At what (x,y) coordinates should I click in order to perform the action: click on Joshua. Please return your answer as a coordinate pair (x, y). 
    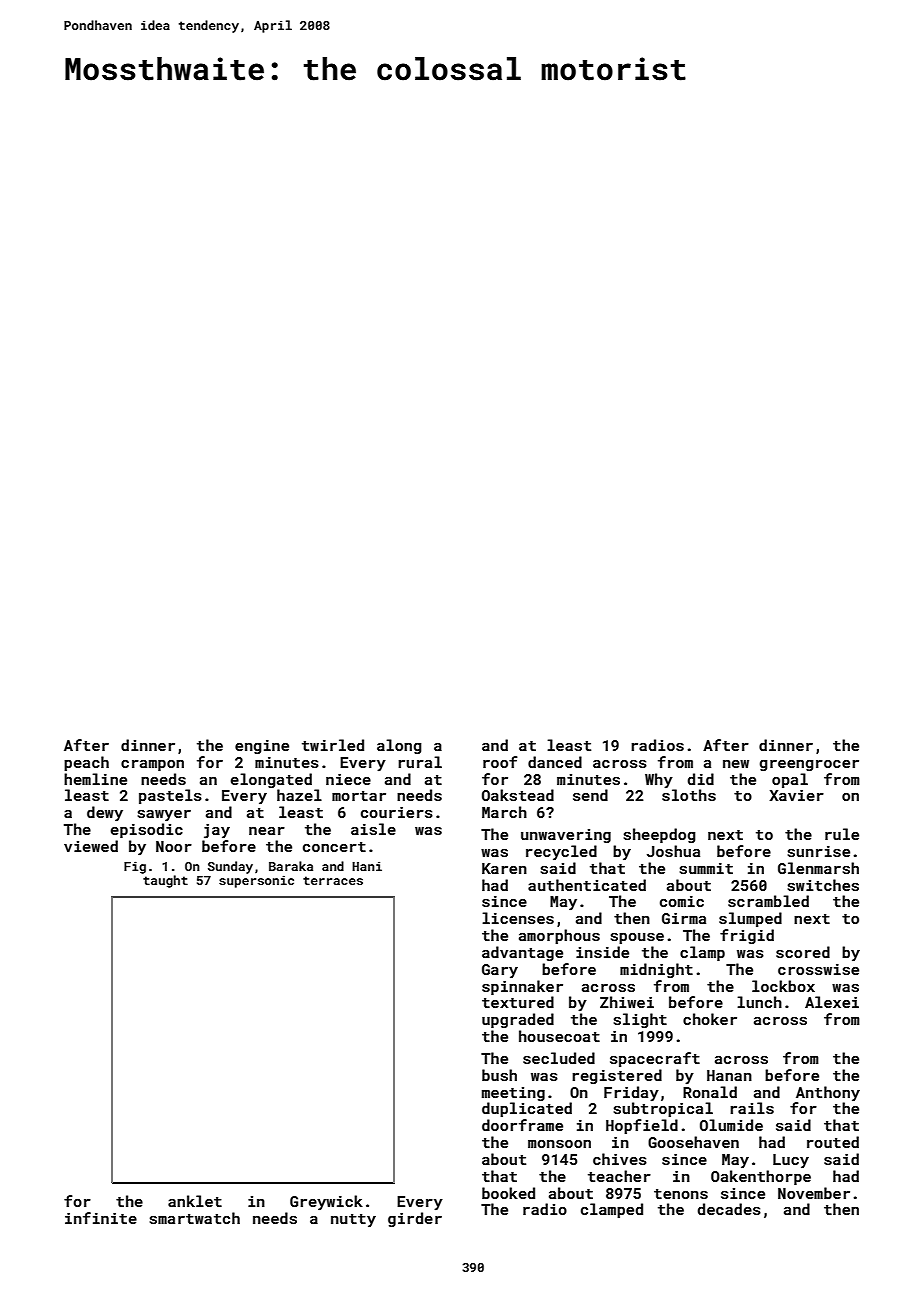
    Looking at the image, I should click on (673, 851).
